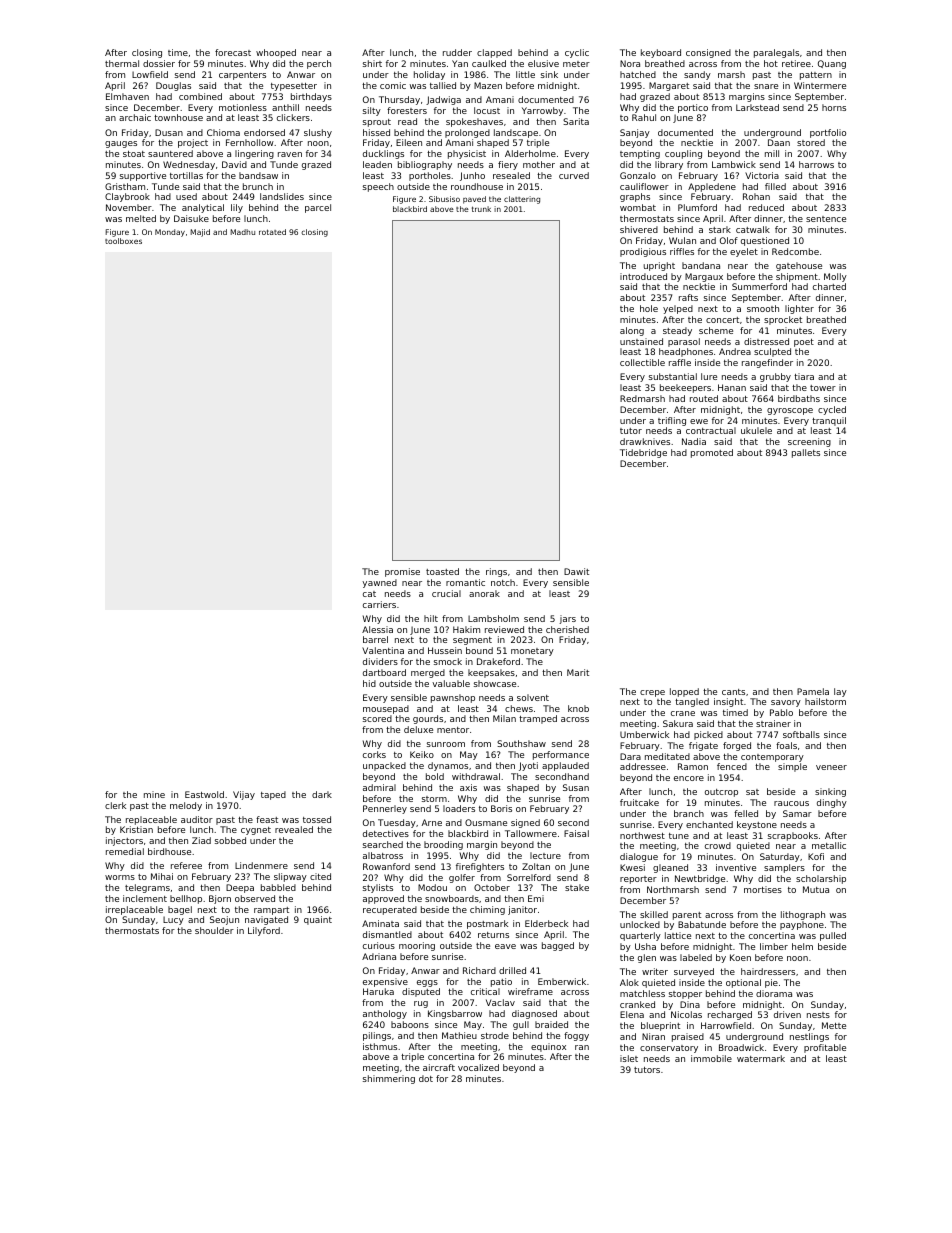  I want to click on curved, so click(574, 175).
